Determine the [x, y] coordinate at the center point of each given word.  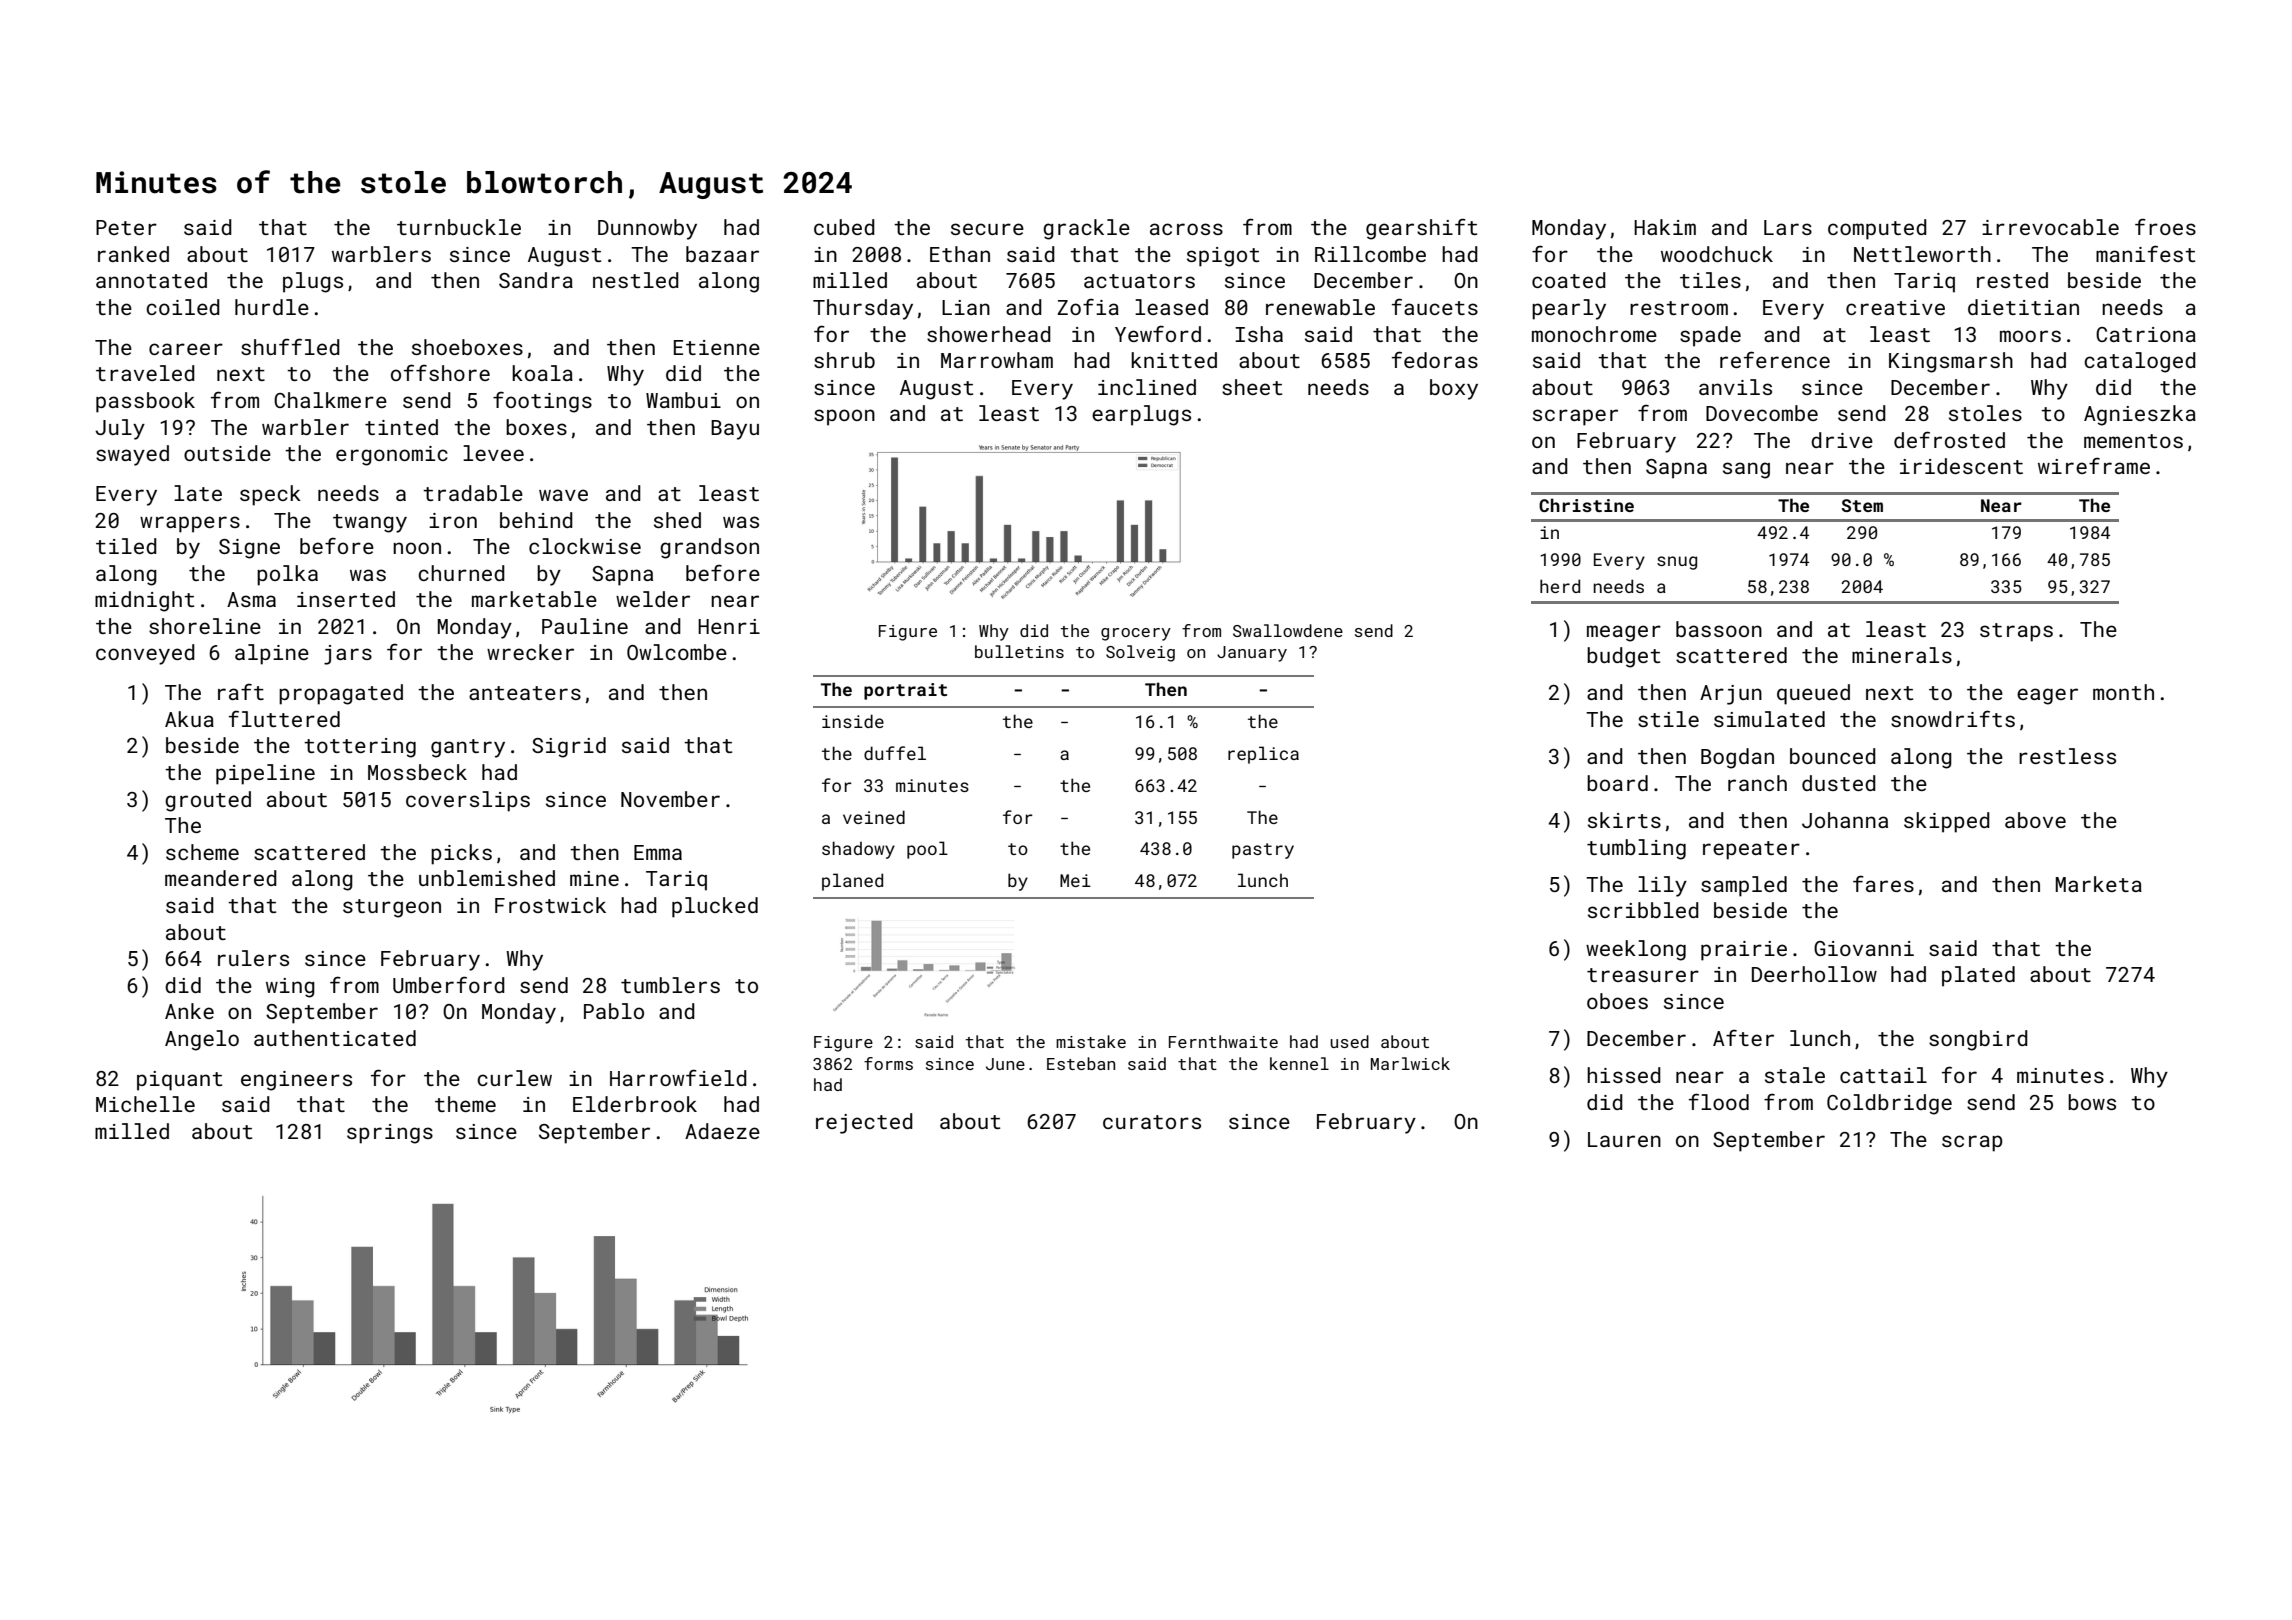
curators [1152, 1122]
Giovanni [1864, 948]
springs [390, 1134]
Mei [1075, 880]
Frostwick [550, 905]
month [2123, 692]
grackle [1086, 229]
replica [1263, 755]
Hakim [1665, 227]
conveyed [145, 654]
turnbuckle [459, 227]
